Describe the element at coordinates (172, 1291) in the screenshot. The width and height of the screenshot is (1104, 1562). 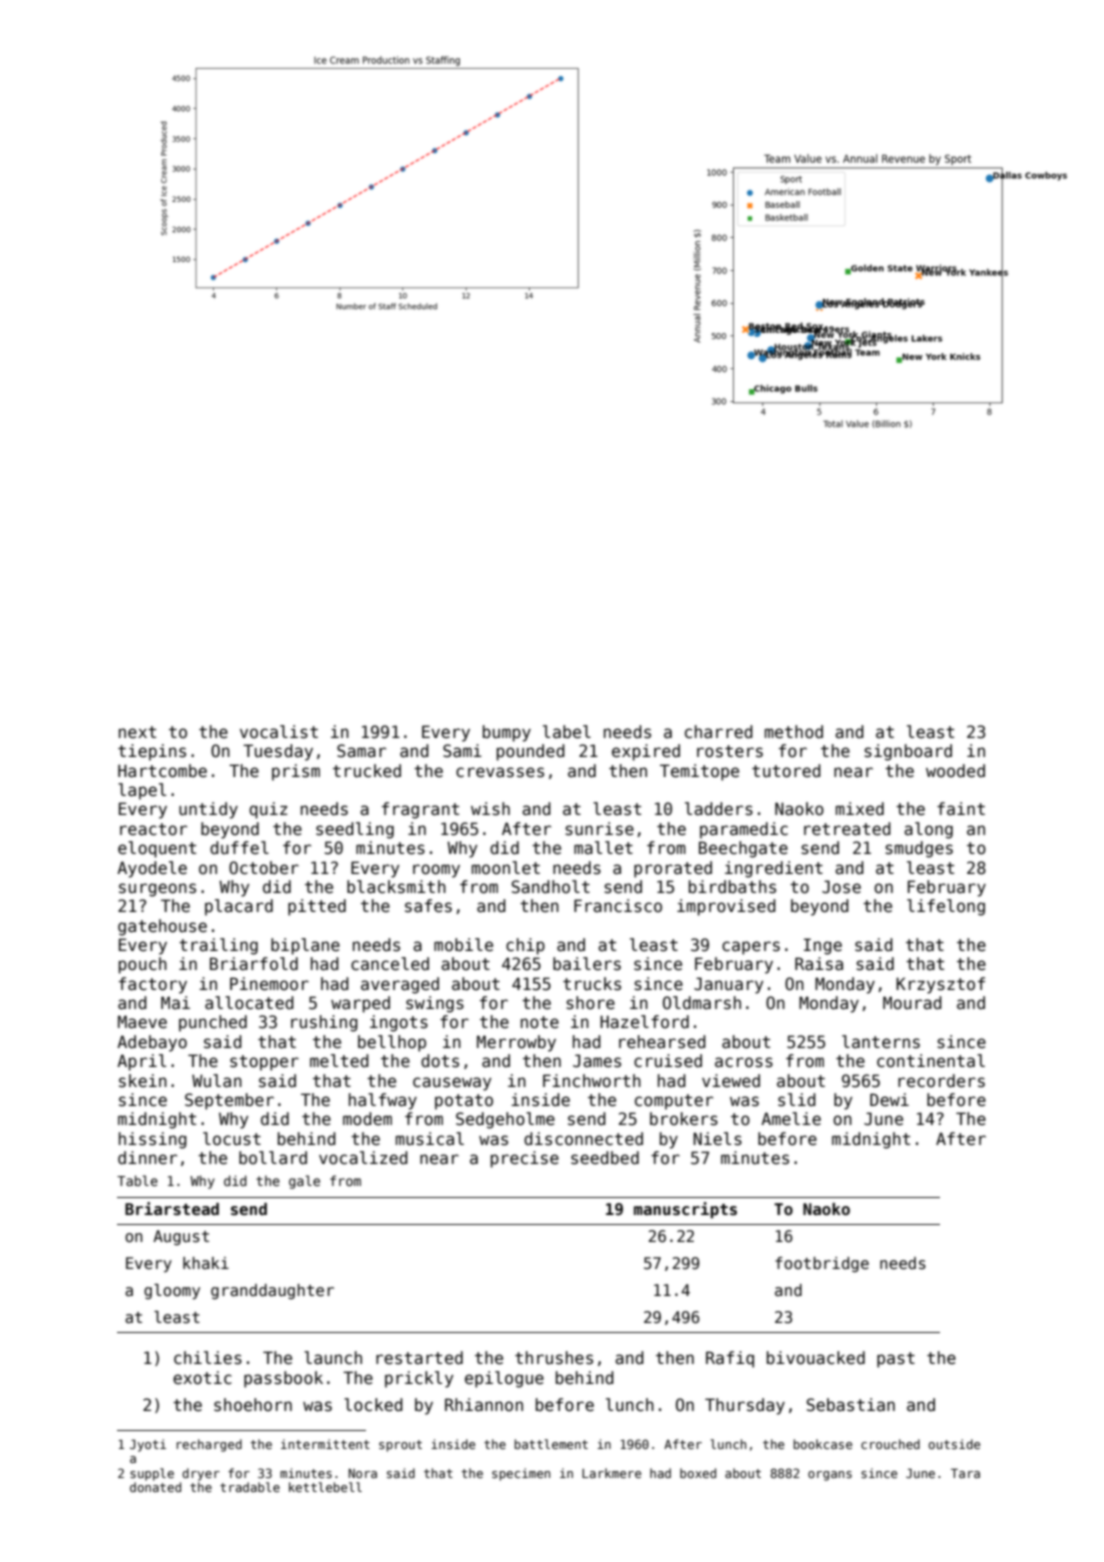
I see `gloomy` at that location.
